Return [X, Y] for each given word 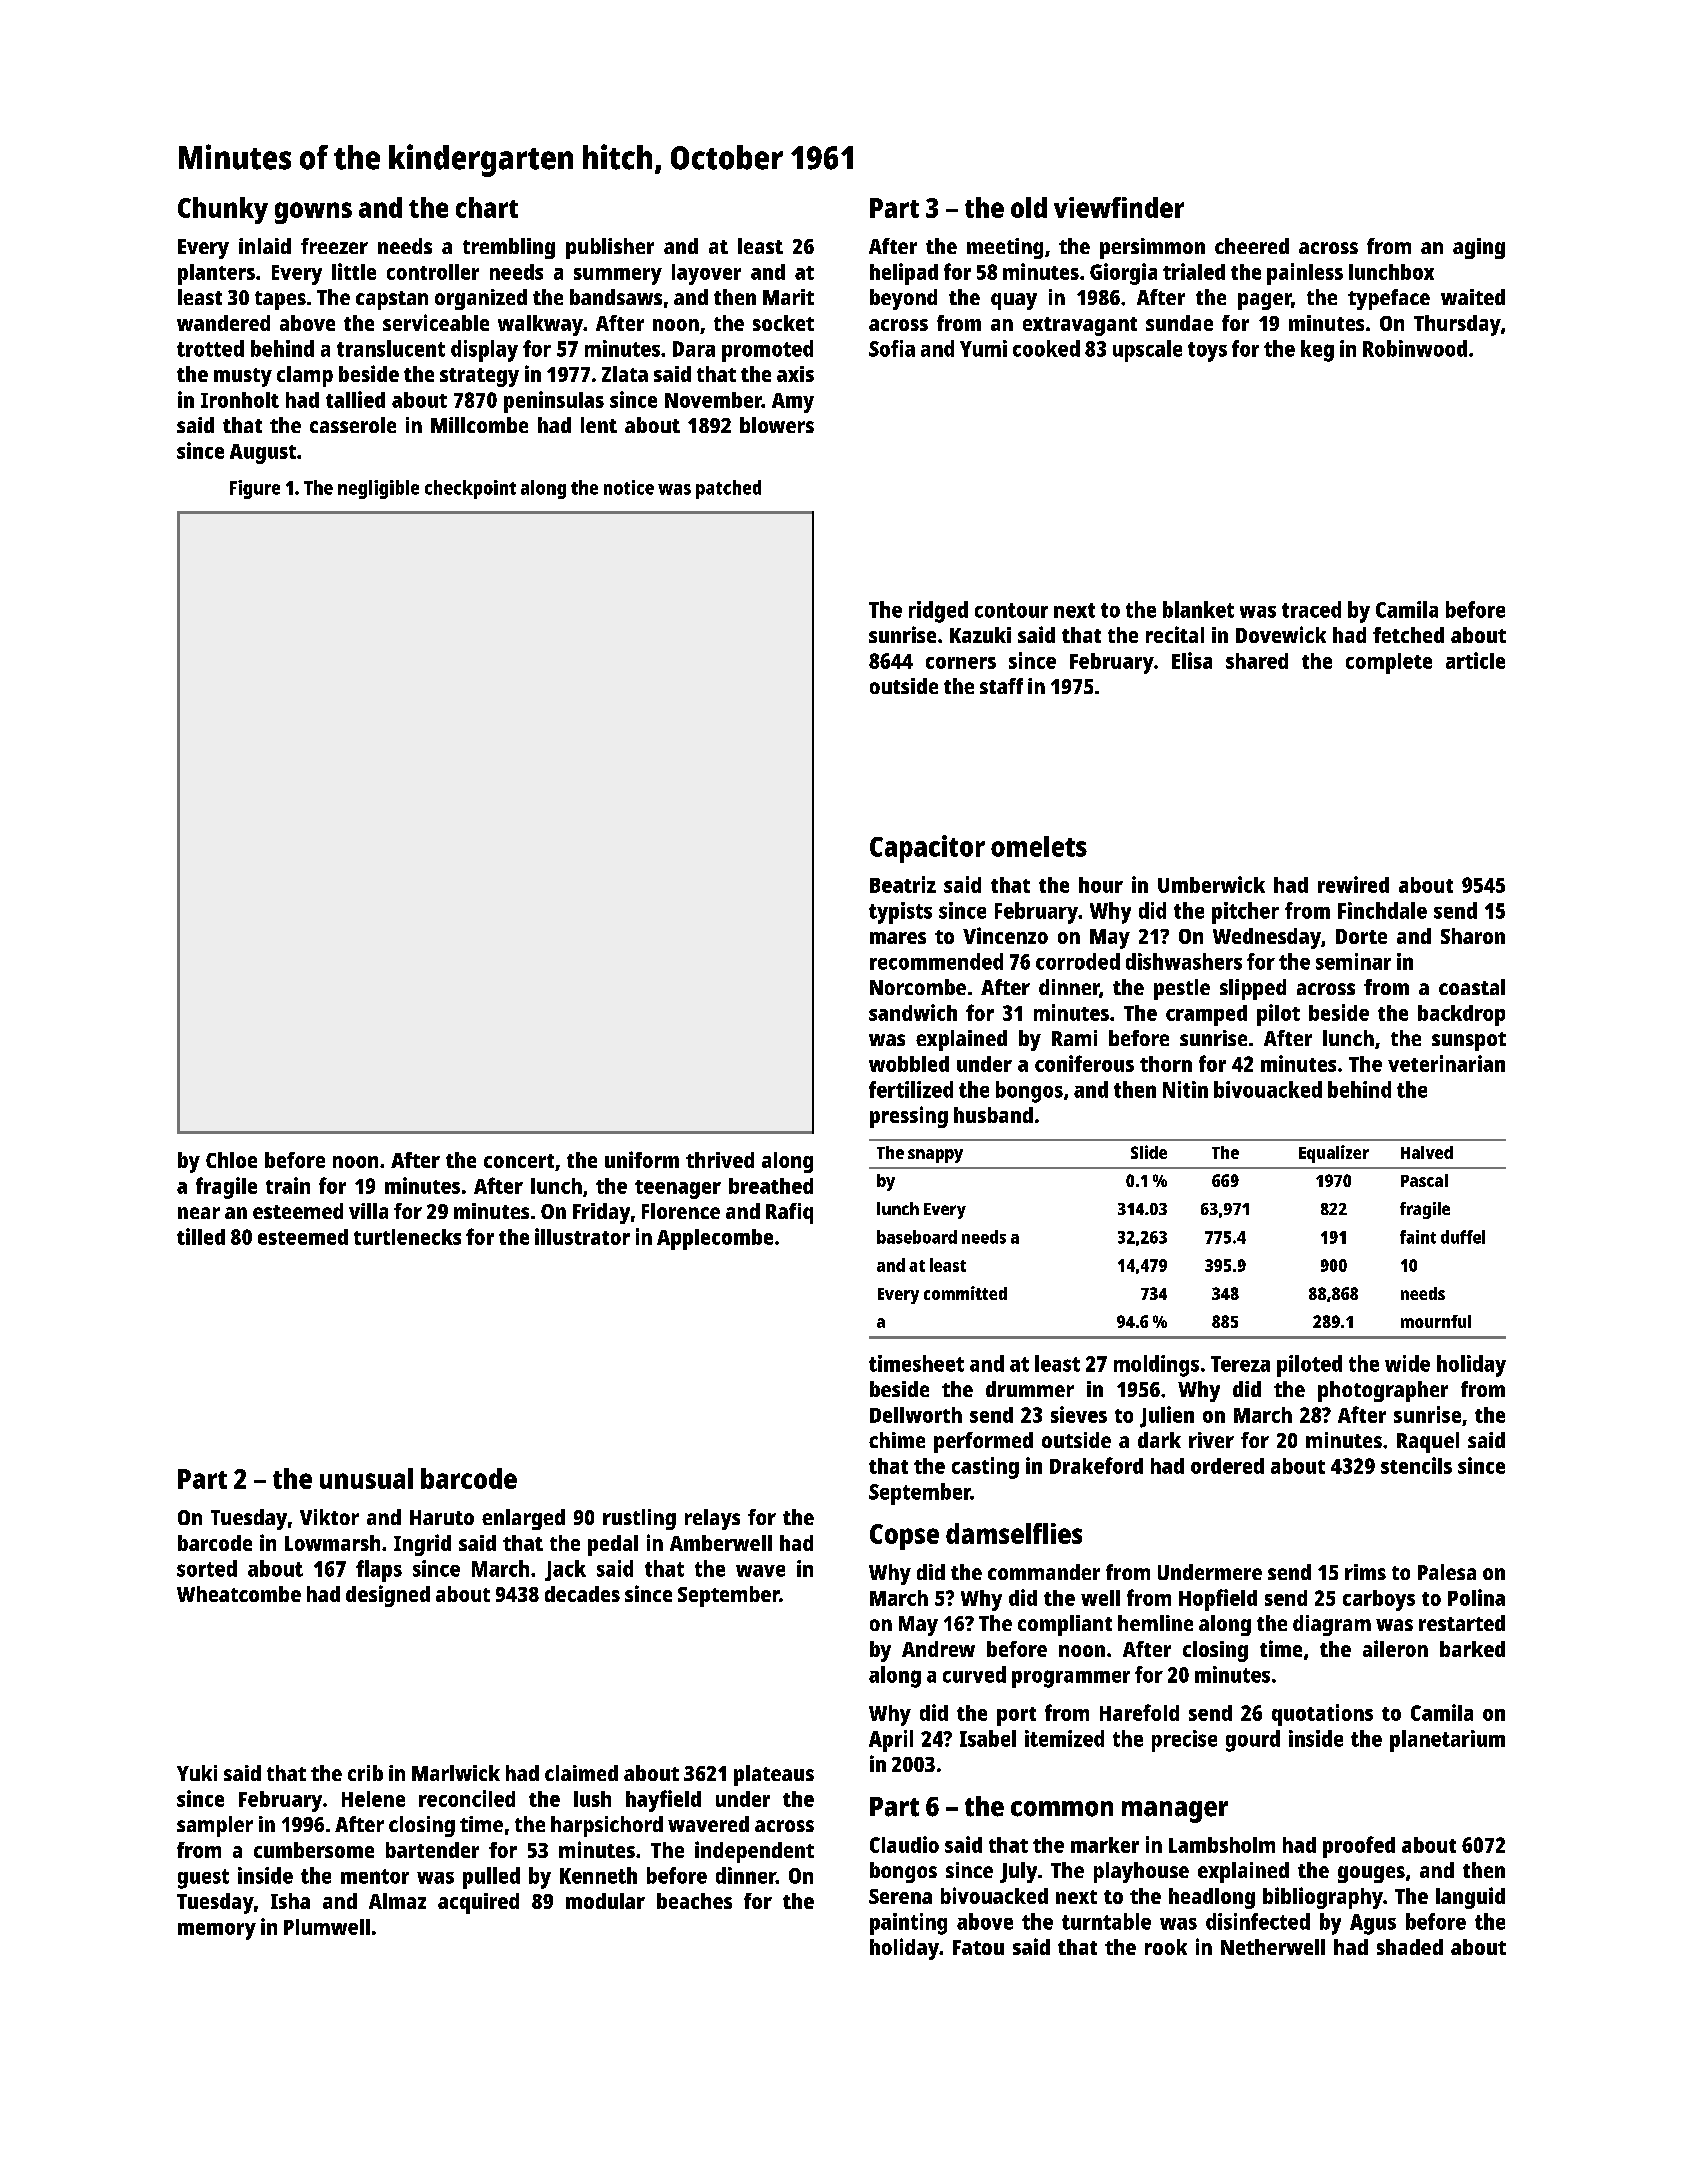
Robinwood [1415, 348]
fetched [1408, 635]
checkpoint [470, 489]
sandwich [913, 1012]
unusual [366, 1478]
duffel [1463, 1237]
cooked [1046, 348]
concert [519, 1161]
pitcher [1245, 913]
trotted [210, 348]
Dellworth [916, 1415]
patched [728, 489]
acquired [478, 1903]
